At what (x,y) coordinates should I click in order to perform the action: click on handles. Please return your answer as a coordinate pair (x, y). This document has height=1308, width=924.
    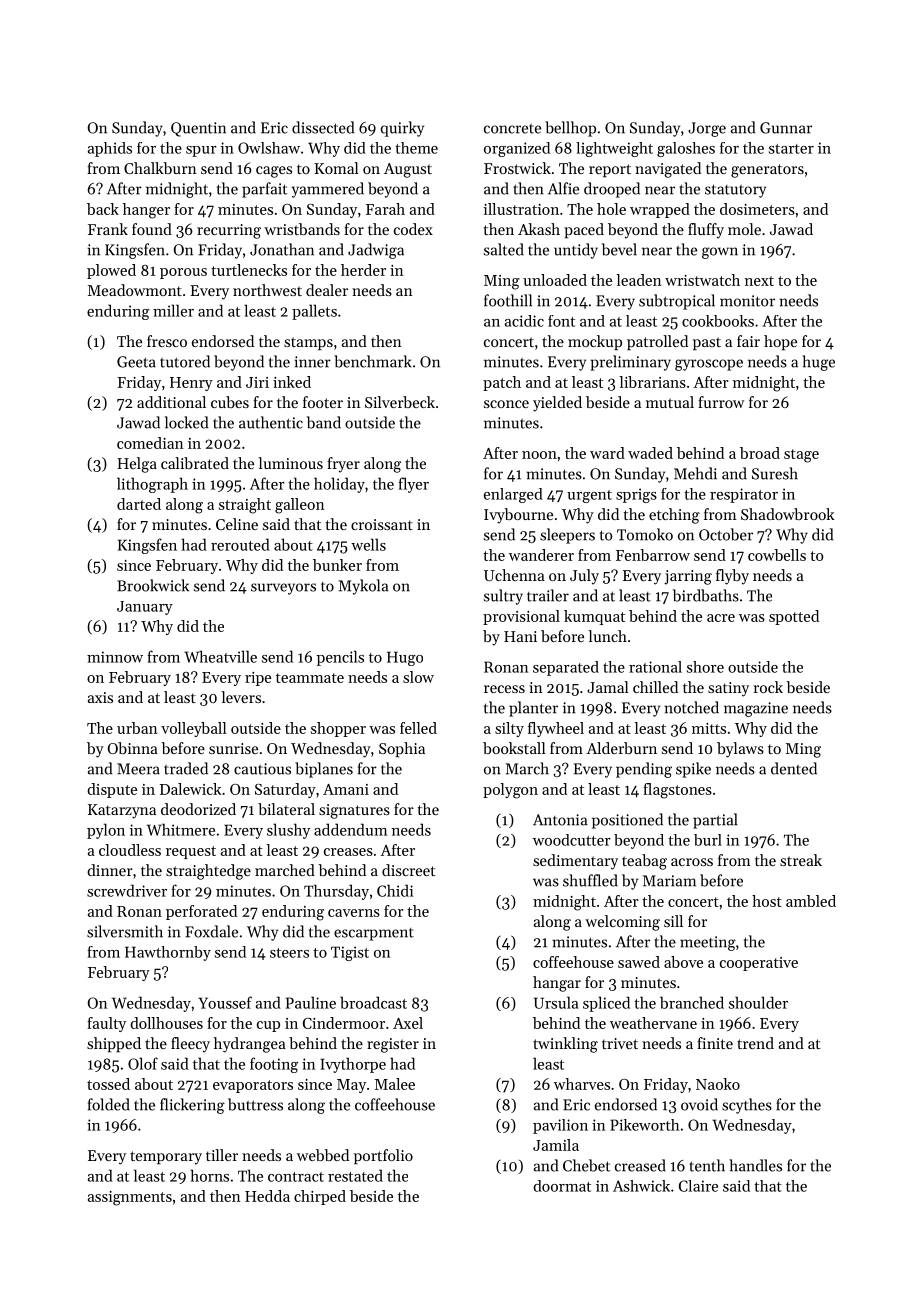
    Looking at the image, I should click on (755, 1165).
